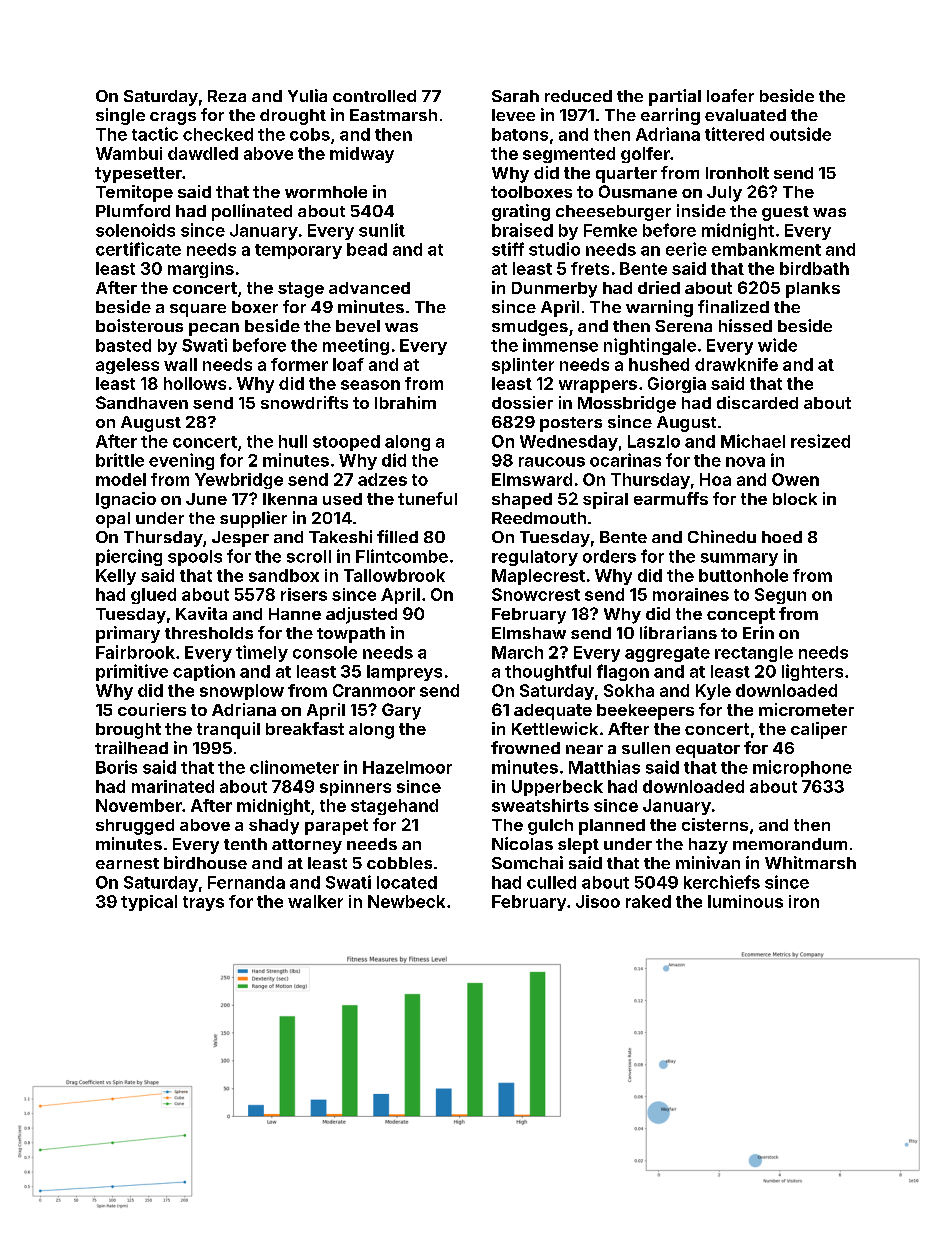 The width and height of the screenshot is (952, 1233). Describe the element at coordinates (613, 213) in the screenshot. I see `cheeseburger` at that location.
